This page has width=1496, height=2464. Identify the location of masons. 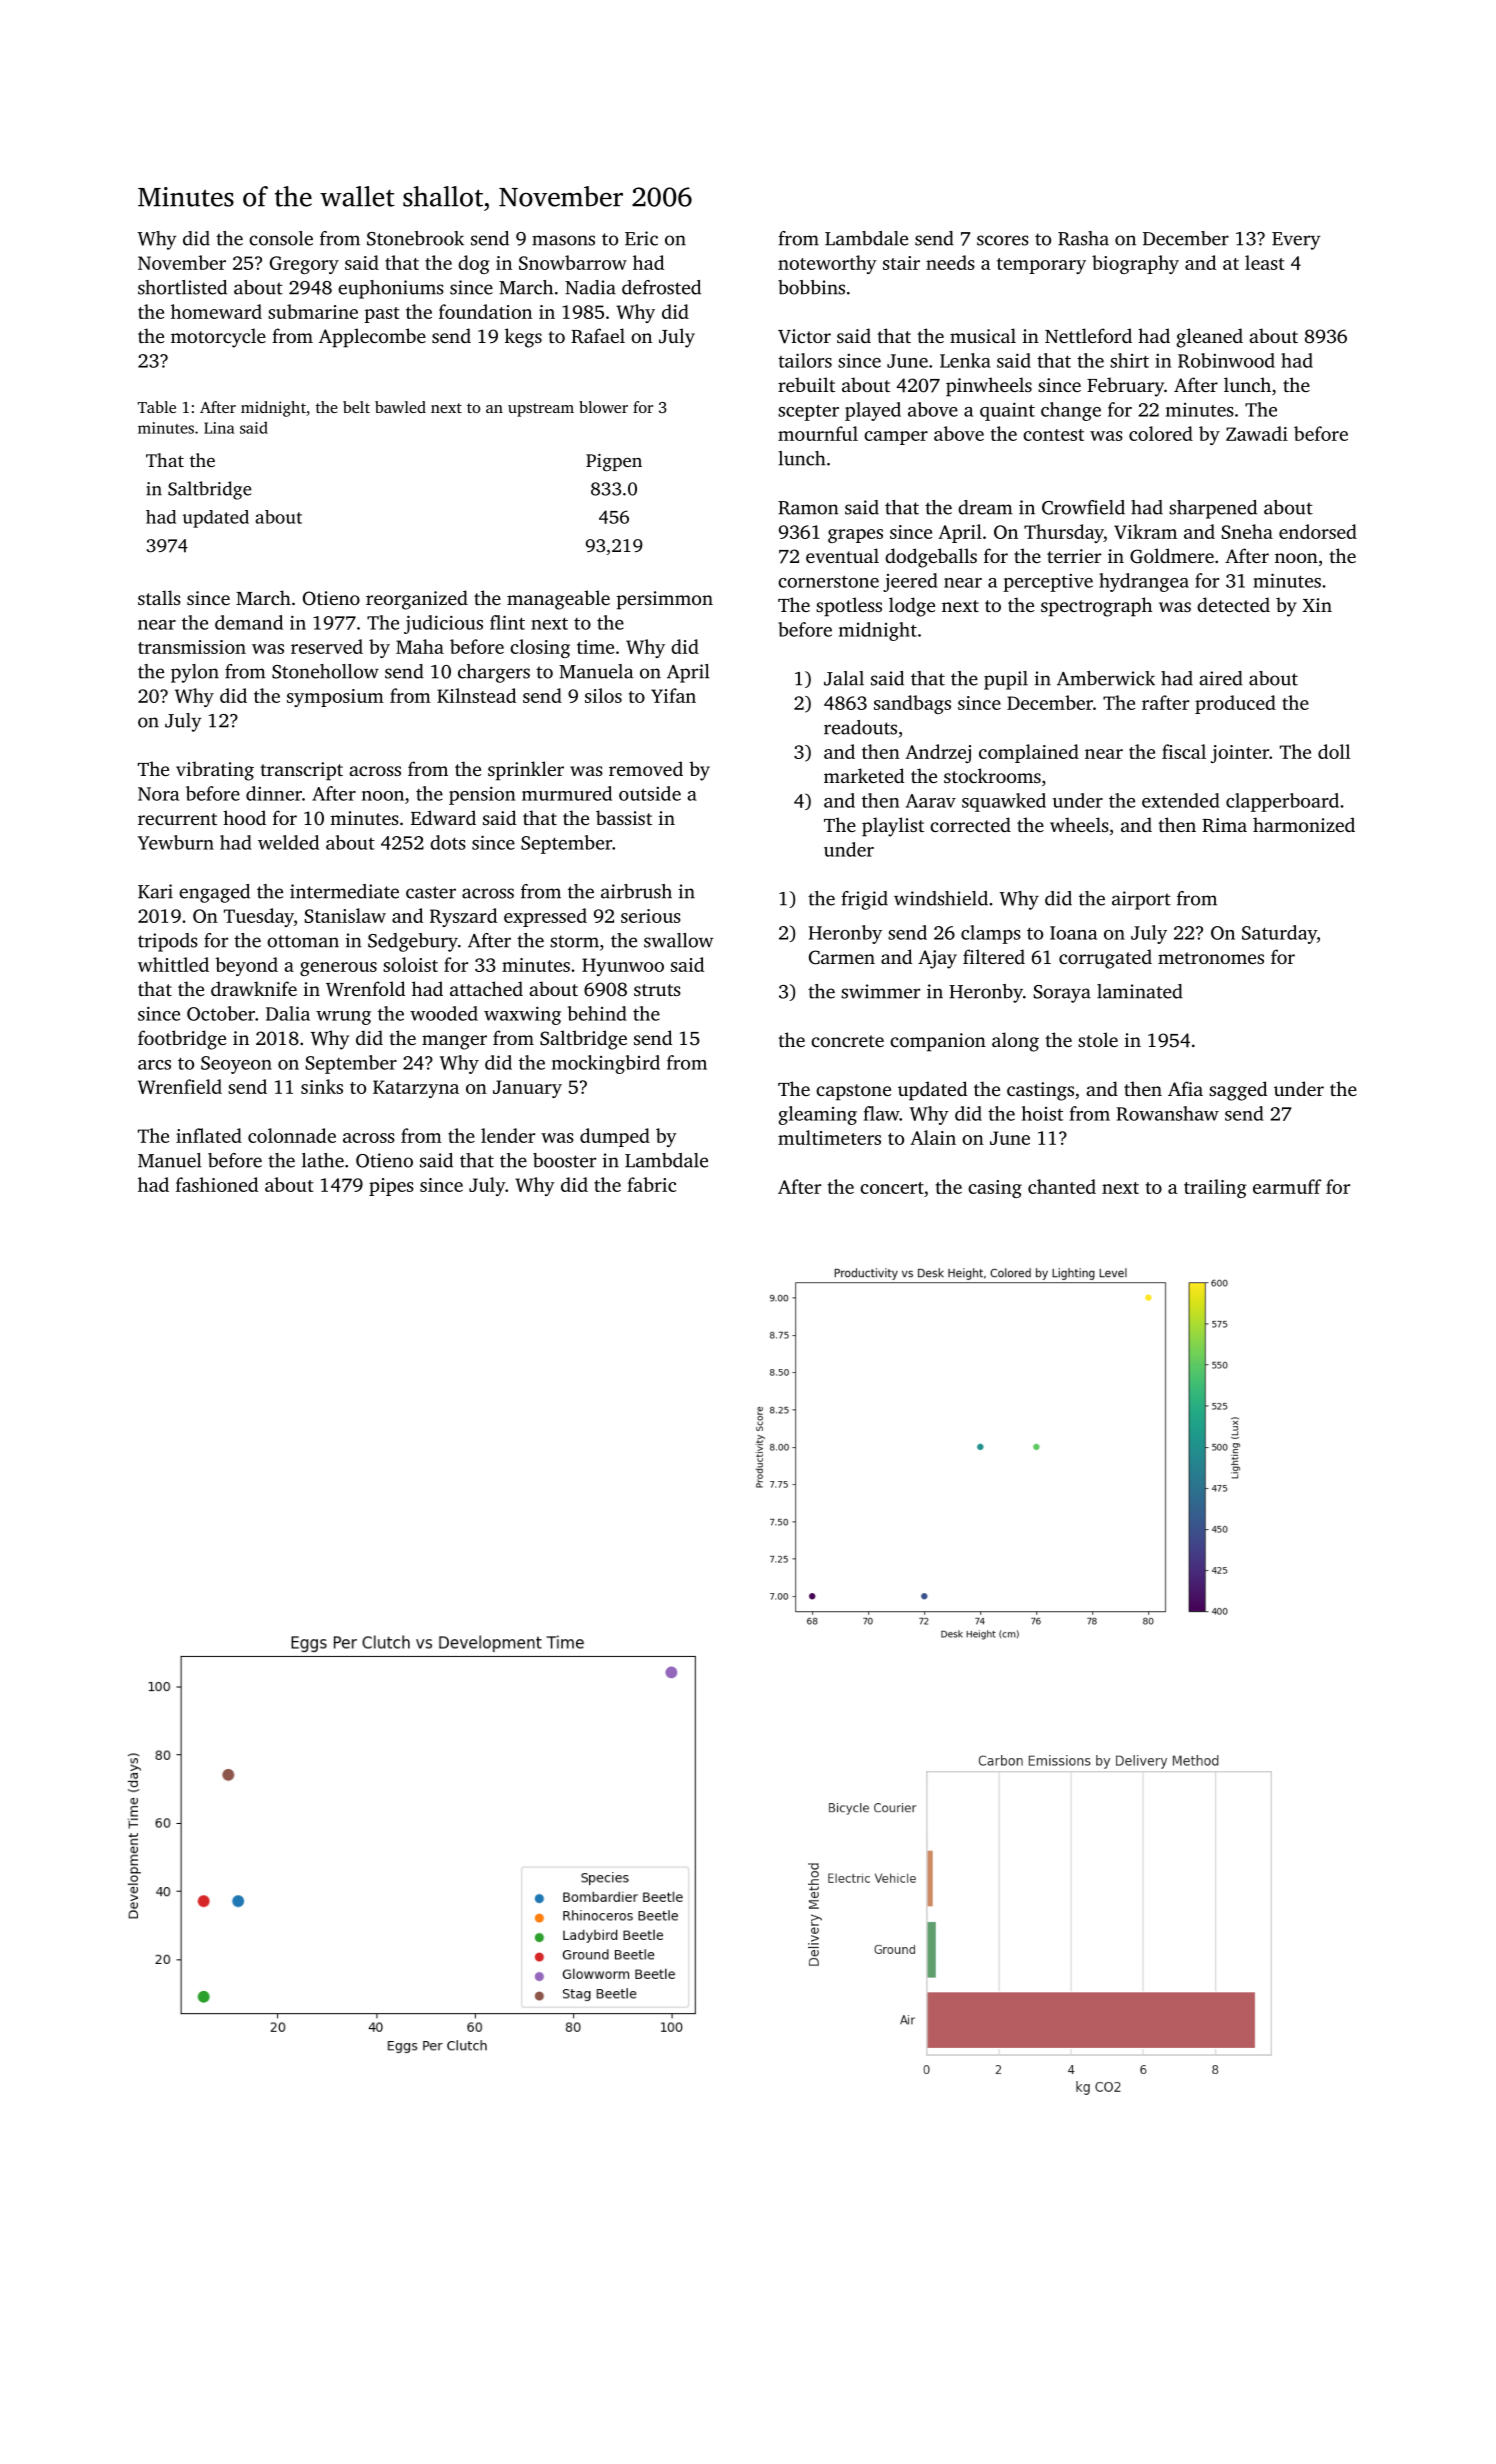
(563, 240).
